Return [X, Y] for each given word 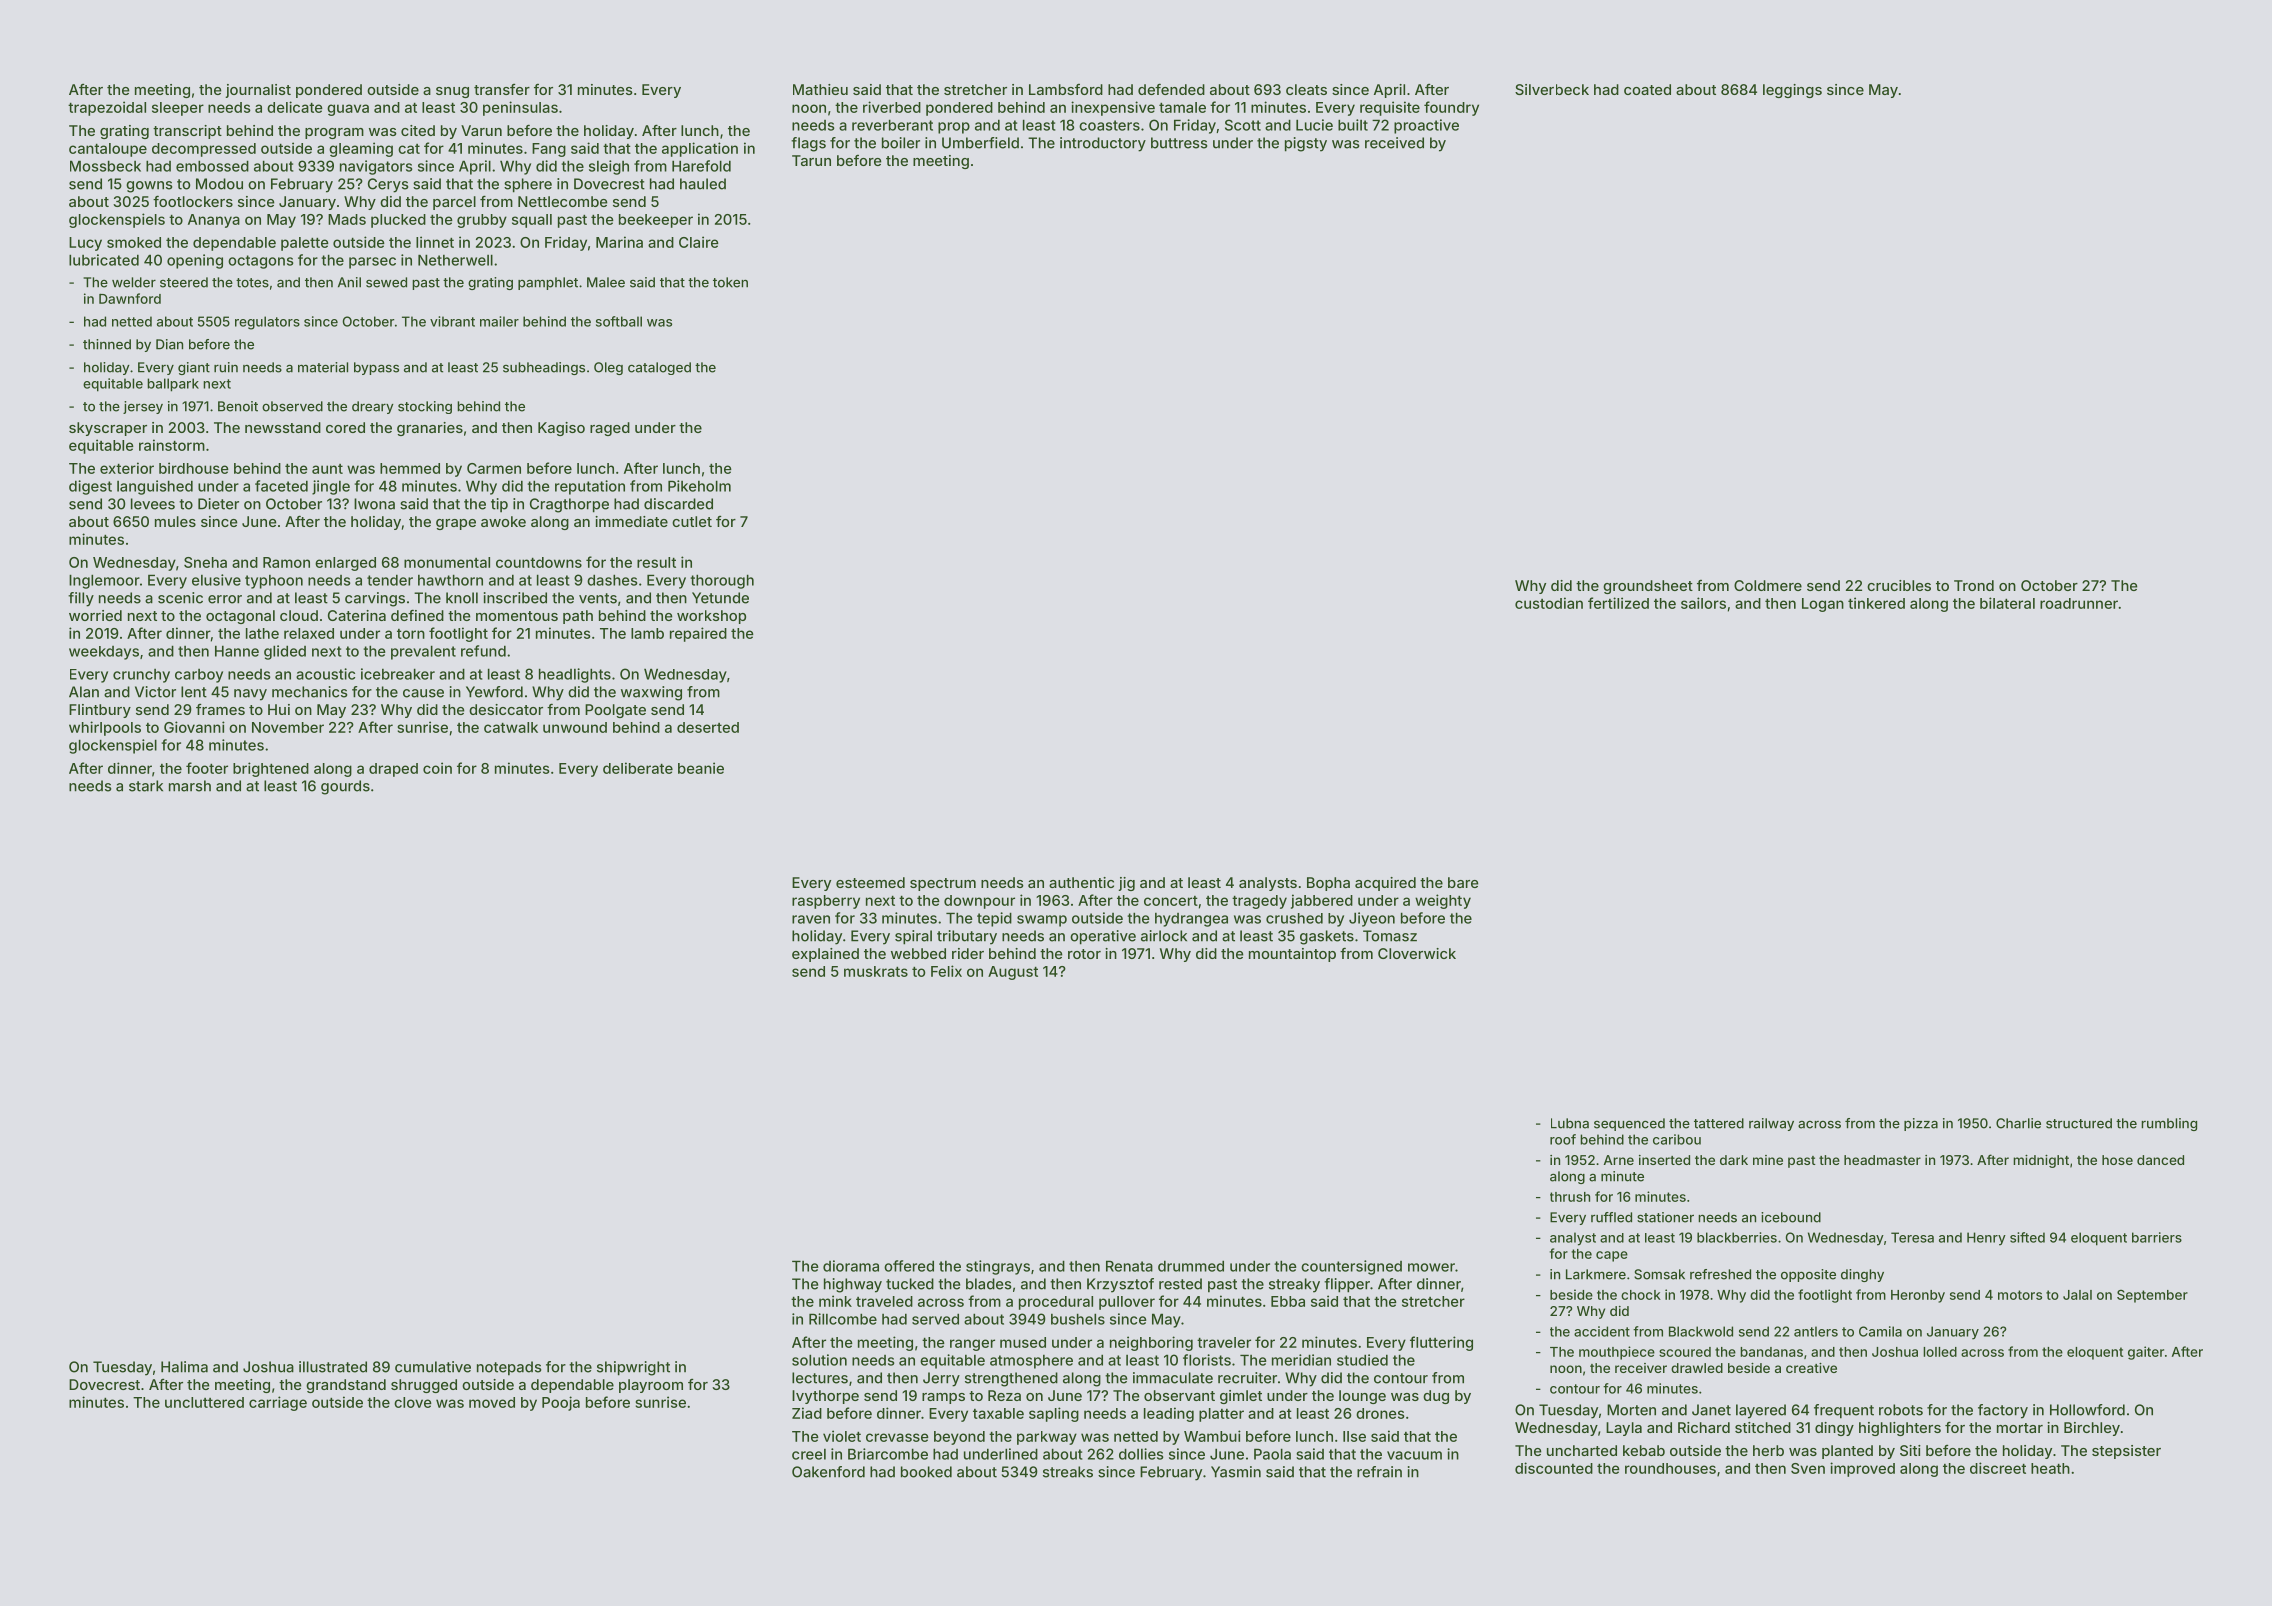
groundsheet [1648, 587]
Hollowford [2087, 1410]
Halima [184, 1367]
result [656, 562]
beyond [959, 1438]
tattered [1719, 1123]
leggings [1792, 91]
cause [423, 693]
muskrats [876, 971]
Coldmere [1768, 585]
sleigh [609, 167]
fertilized [1618, 603]
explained [825, 955]
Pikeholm [699, 486]
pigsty [1306, 144]
